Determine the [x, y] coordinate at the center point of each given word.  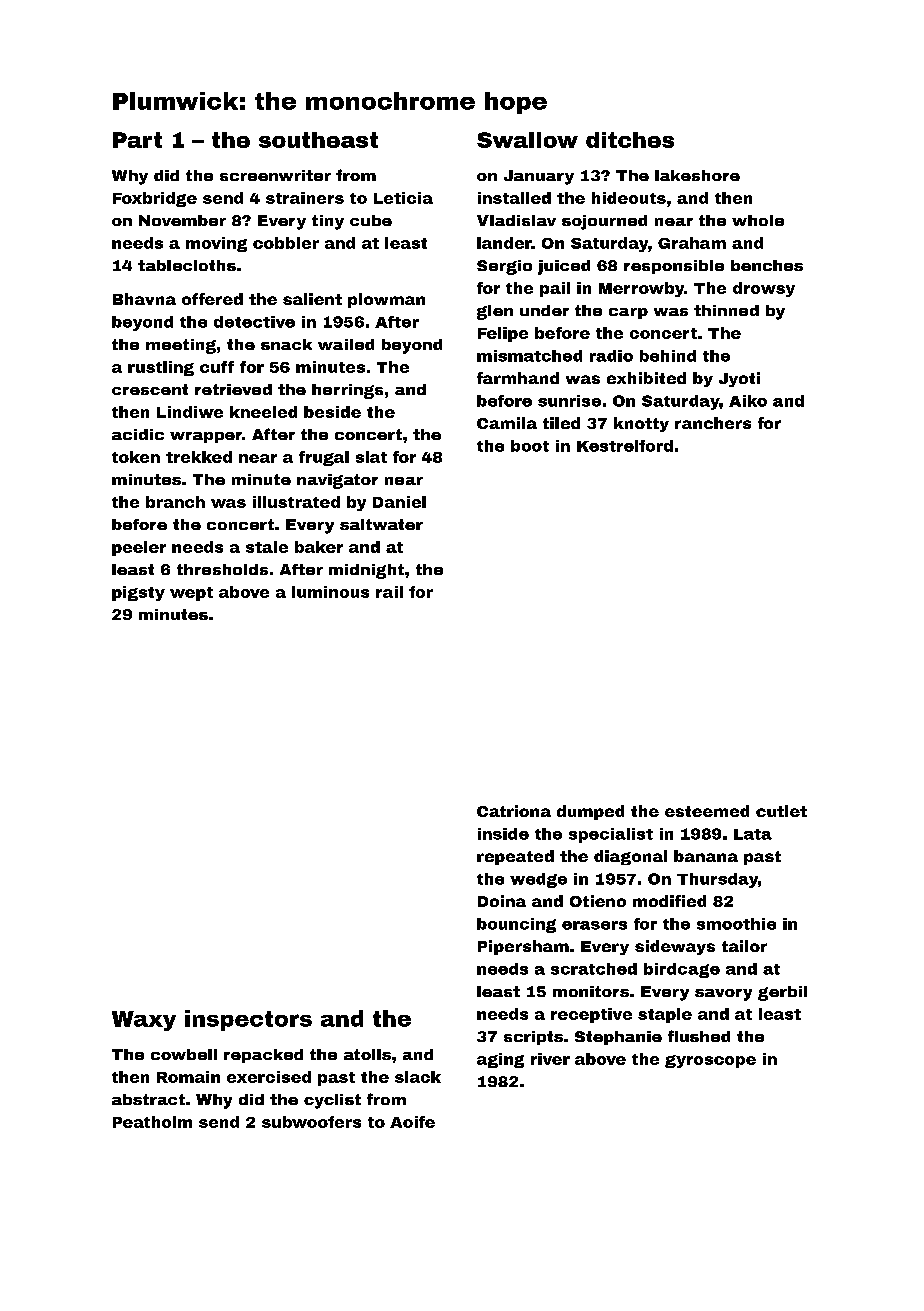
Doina [502, 901]
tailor [744, 946]
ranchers [713, 423]
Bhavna [144, 299]
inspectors [248, 1020]
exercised [269, 1077]
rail [389, 592]
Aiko [748, 401]
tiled [561, 423]
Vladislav [516, 220]
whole [758, 220]
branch [175, 502]
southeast [318, 140]
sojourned [604, 222]
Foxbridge [155, 199]
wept [191, 594]
